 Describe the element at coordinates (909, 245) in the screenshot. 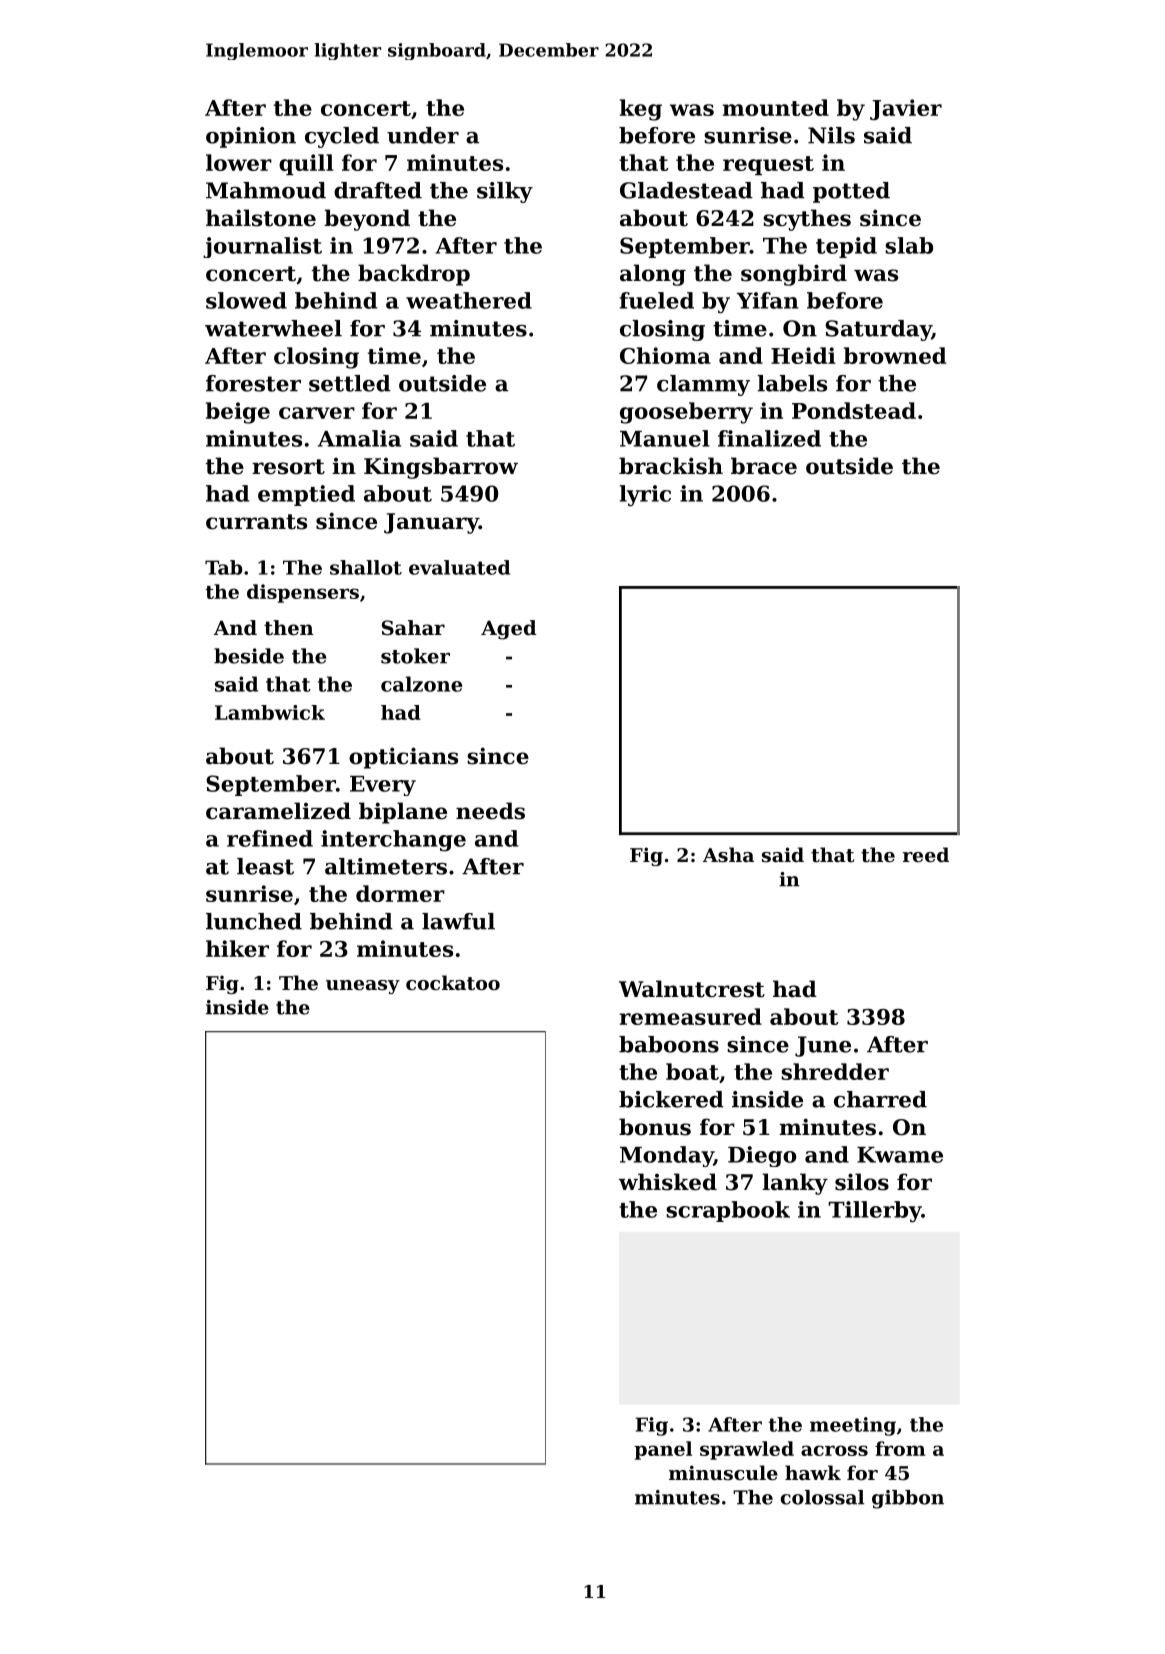

I see `slab` at that location.
